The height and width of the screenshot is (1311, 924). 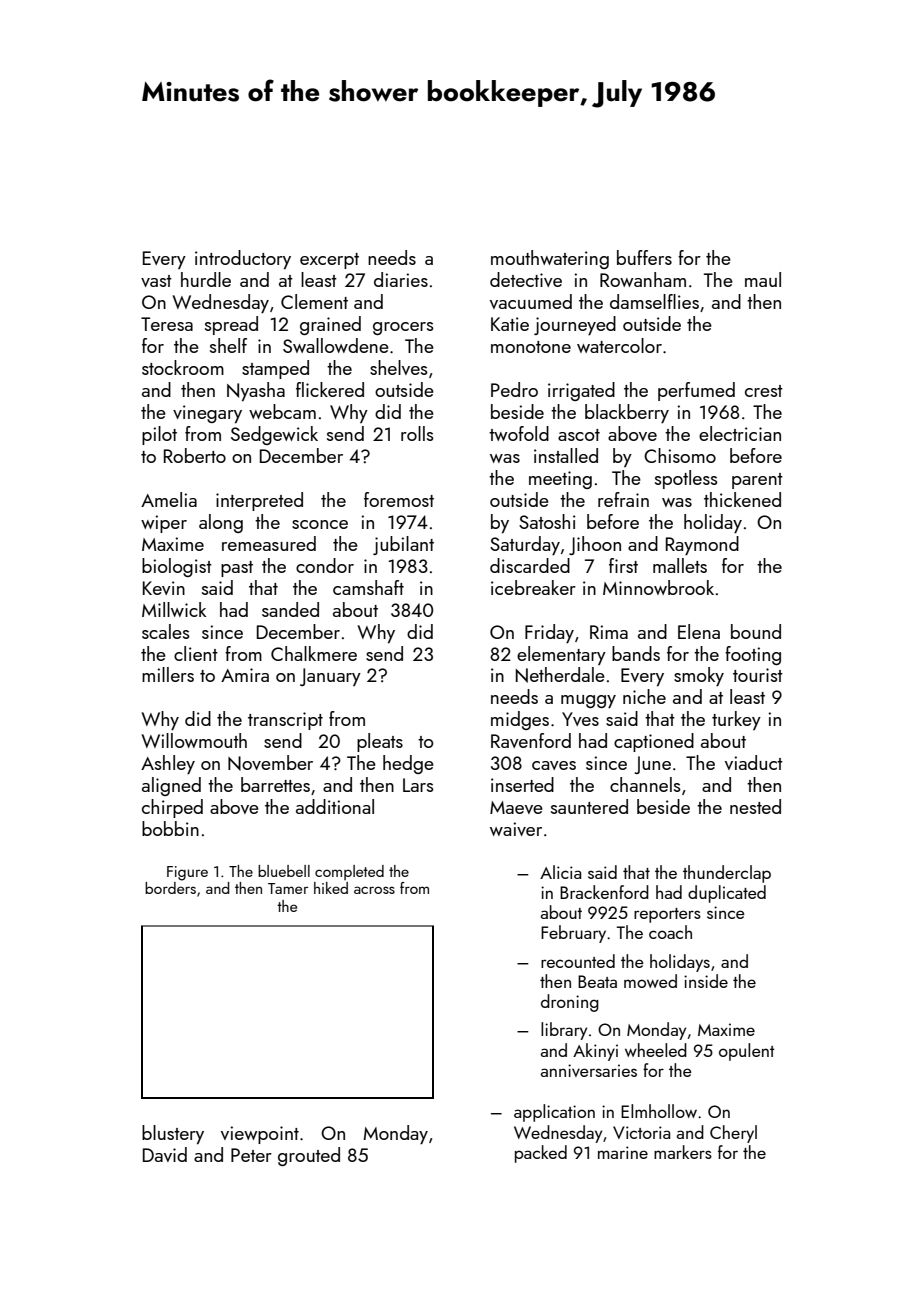 I want to click on mouthwatering, so click(x=550, y=259).
